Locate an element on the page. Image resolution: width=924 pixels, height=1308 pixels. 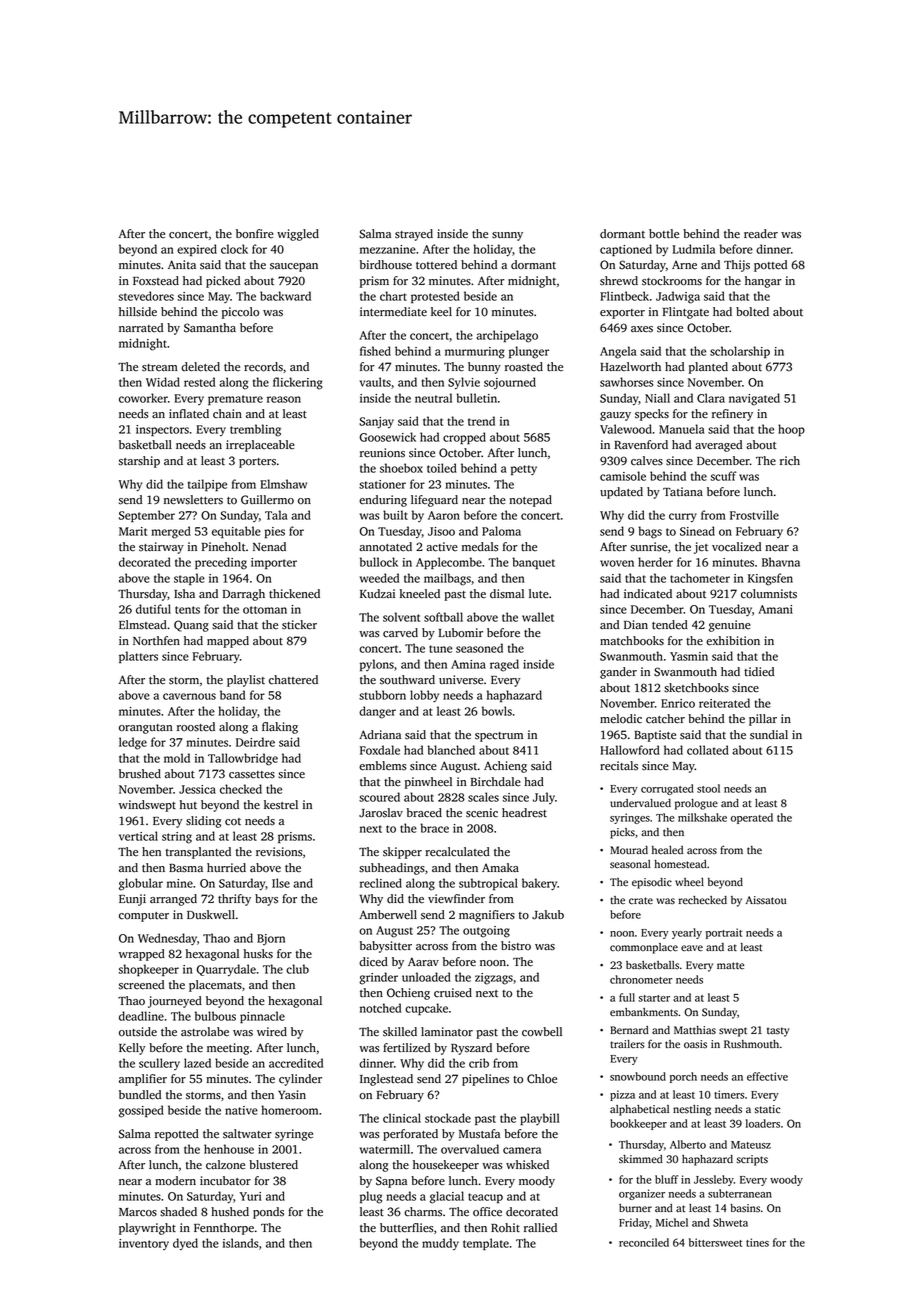
moody is located at coordinates (537, 1182).
